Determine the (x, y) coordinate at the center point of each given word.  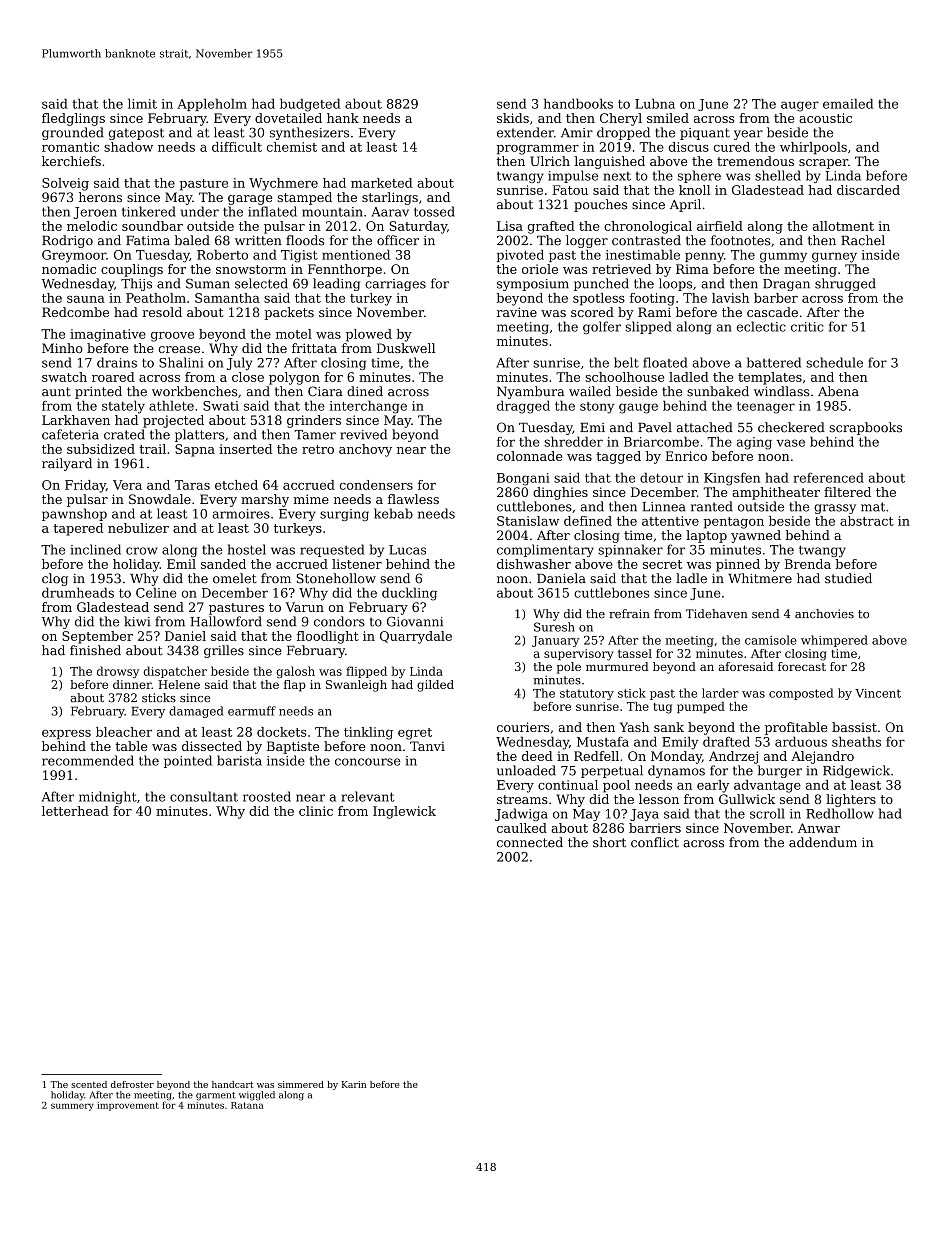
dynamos (676, 771)
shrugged (845, 284)
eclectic (761, 326)
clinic (316, 811)
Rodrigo (67, 241)
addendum (823, 842)
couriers (523, 727)
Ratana (247, 1105)
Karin (354, 1084)
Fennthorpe (345, 270)
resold (162, 312)
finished (95, 650)
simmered (301, 1084)
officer (398, 240)
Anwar (819, 828)
